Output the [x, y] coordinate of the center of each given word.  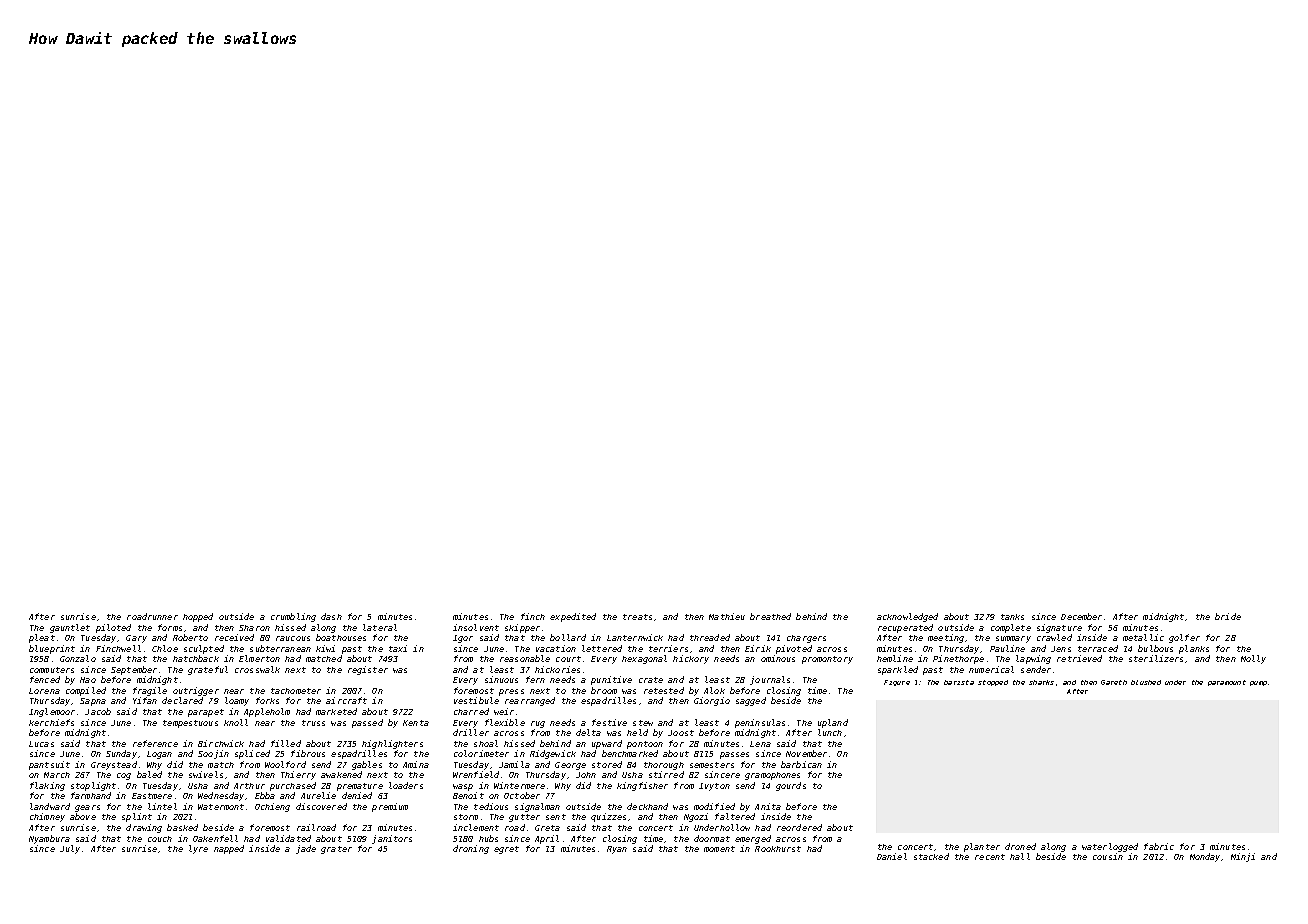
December [1081, 616]
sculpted [204, 649]
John [586, 775]
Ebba [265, 795]
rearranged [530, 701]
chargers [806, 639]
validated [288, 838]
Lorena [44, 691]
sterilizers [1156, 658]
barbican [801, 764]
